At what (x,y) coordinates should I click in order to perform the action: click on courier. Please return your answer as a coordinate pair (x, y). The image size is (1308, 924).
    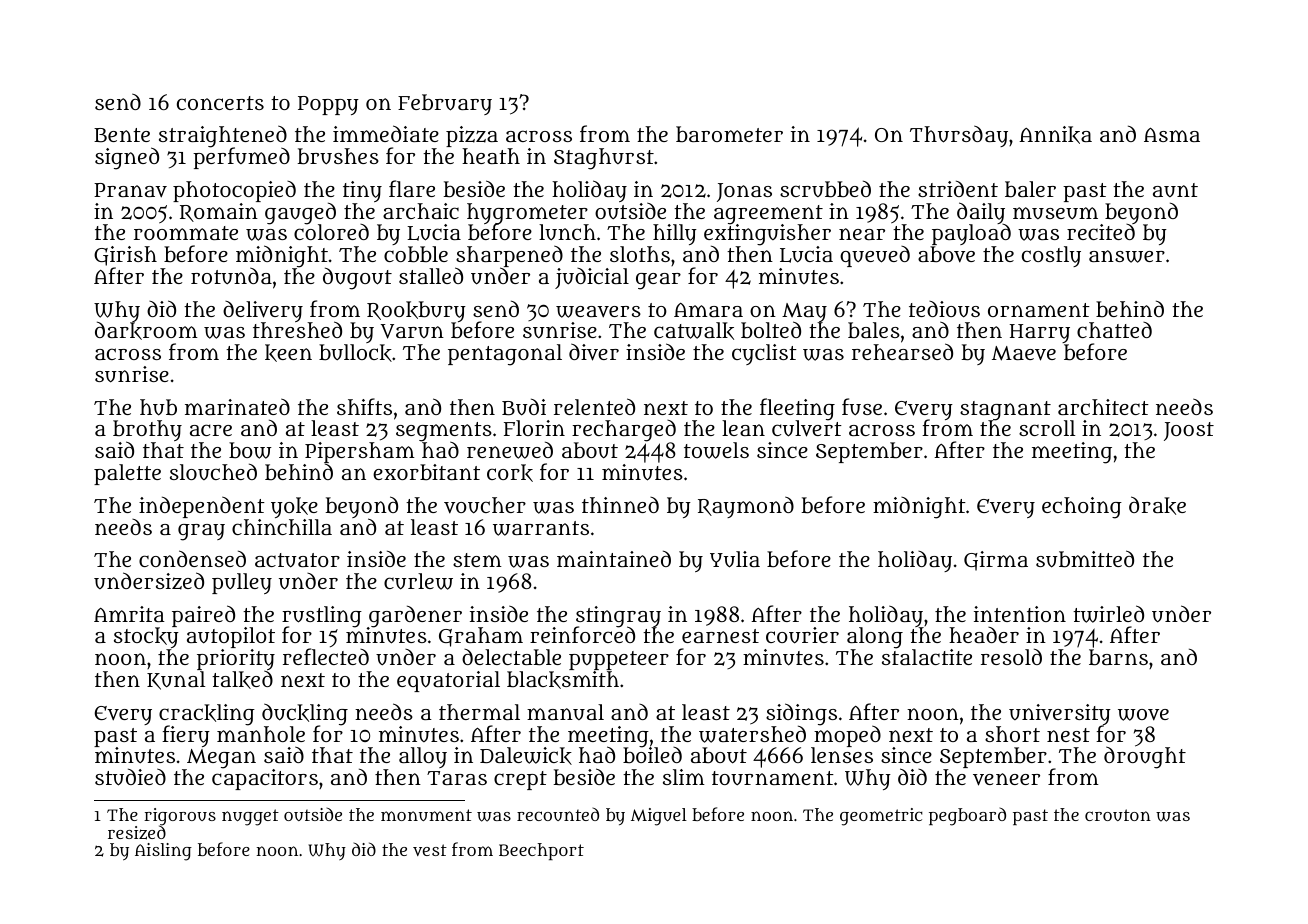
    Looking at the image, I should click on (802, 635).
